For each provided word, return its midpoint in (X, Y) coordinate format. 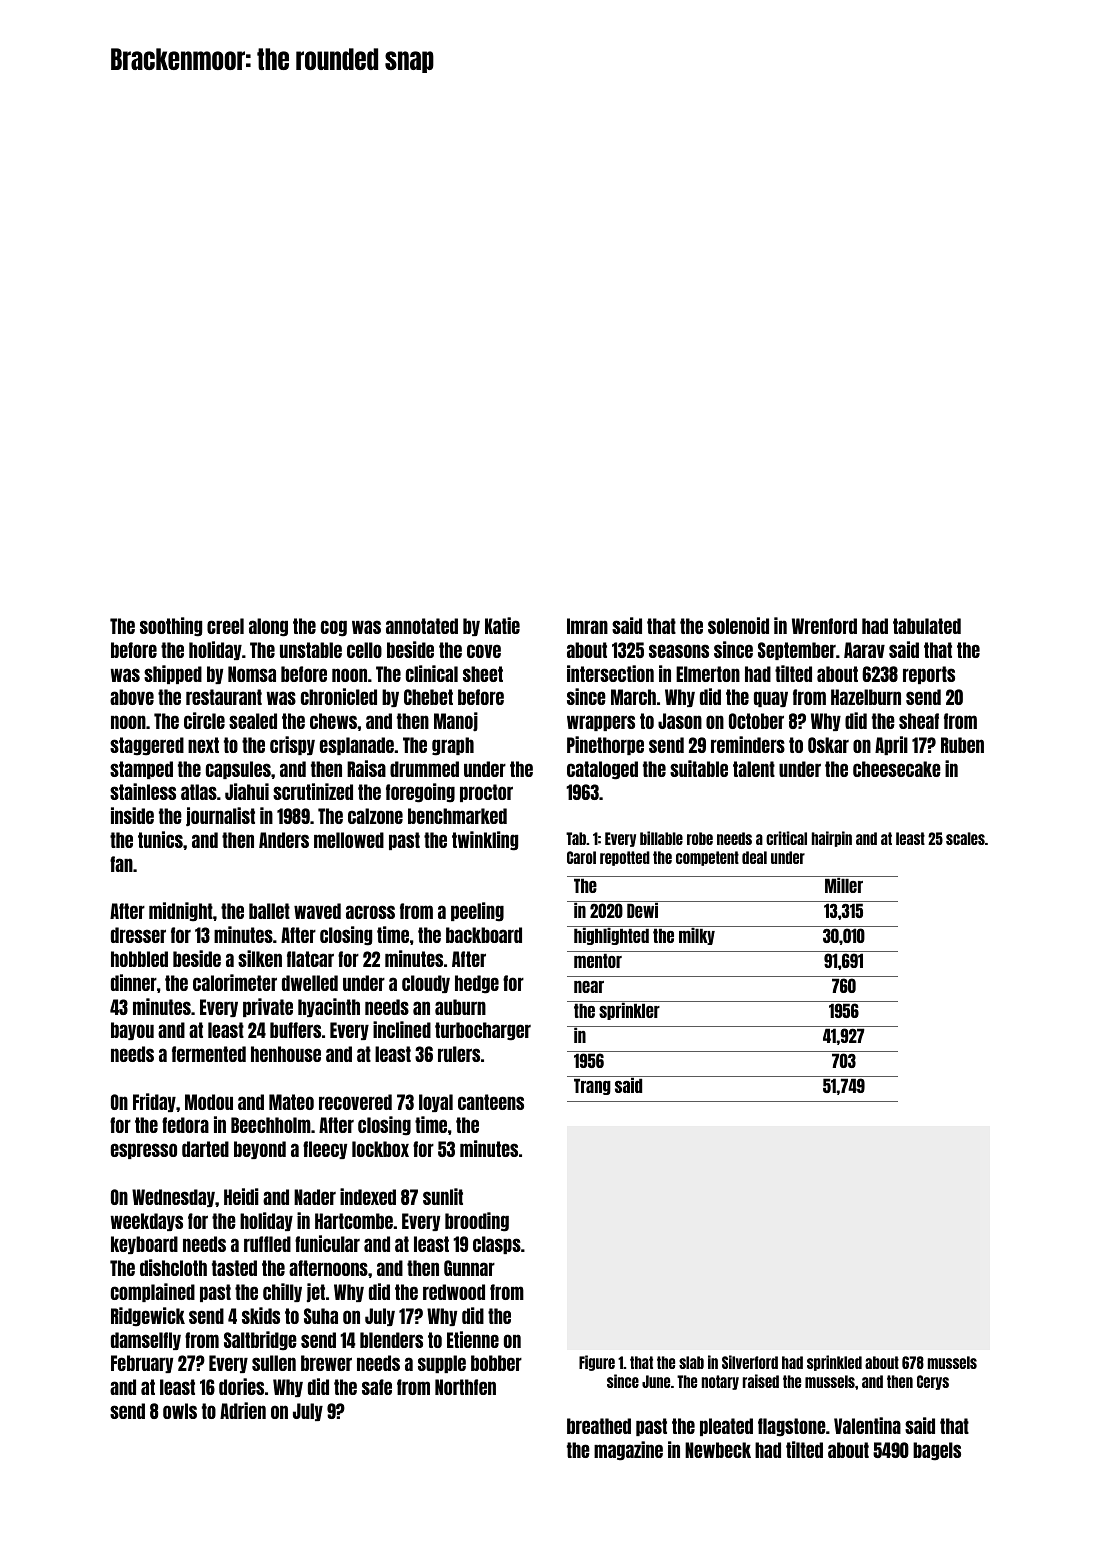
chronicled (339, 696)
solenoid (738, 625)
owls (180, 1411)
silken (260, 958)
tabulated (927, 626)
